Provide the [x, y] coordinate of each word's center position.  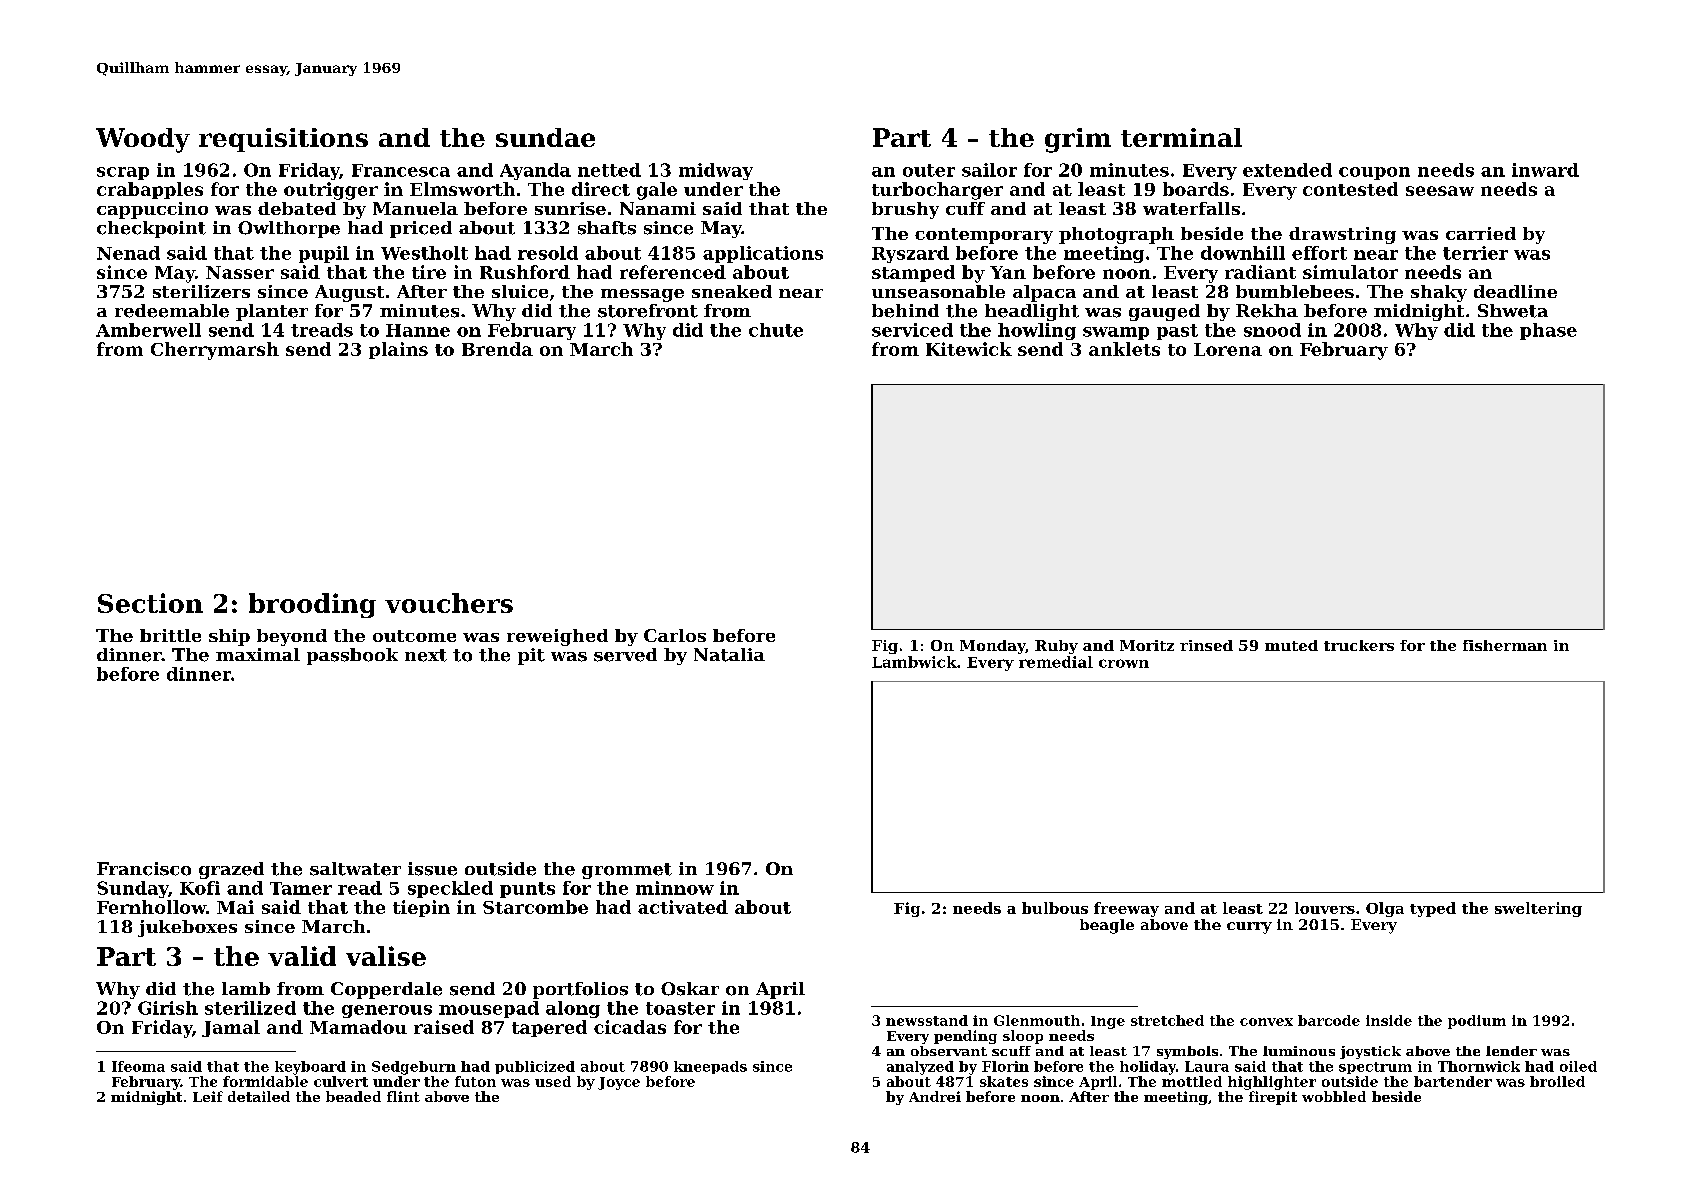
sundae [545, 137]
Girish [168, 1008]
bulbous [1055, 908]
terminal [1181, 137]
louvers [1325, 908]
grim [1078, 140]
